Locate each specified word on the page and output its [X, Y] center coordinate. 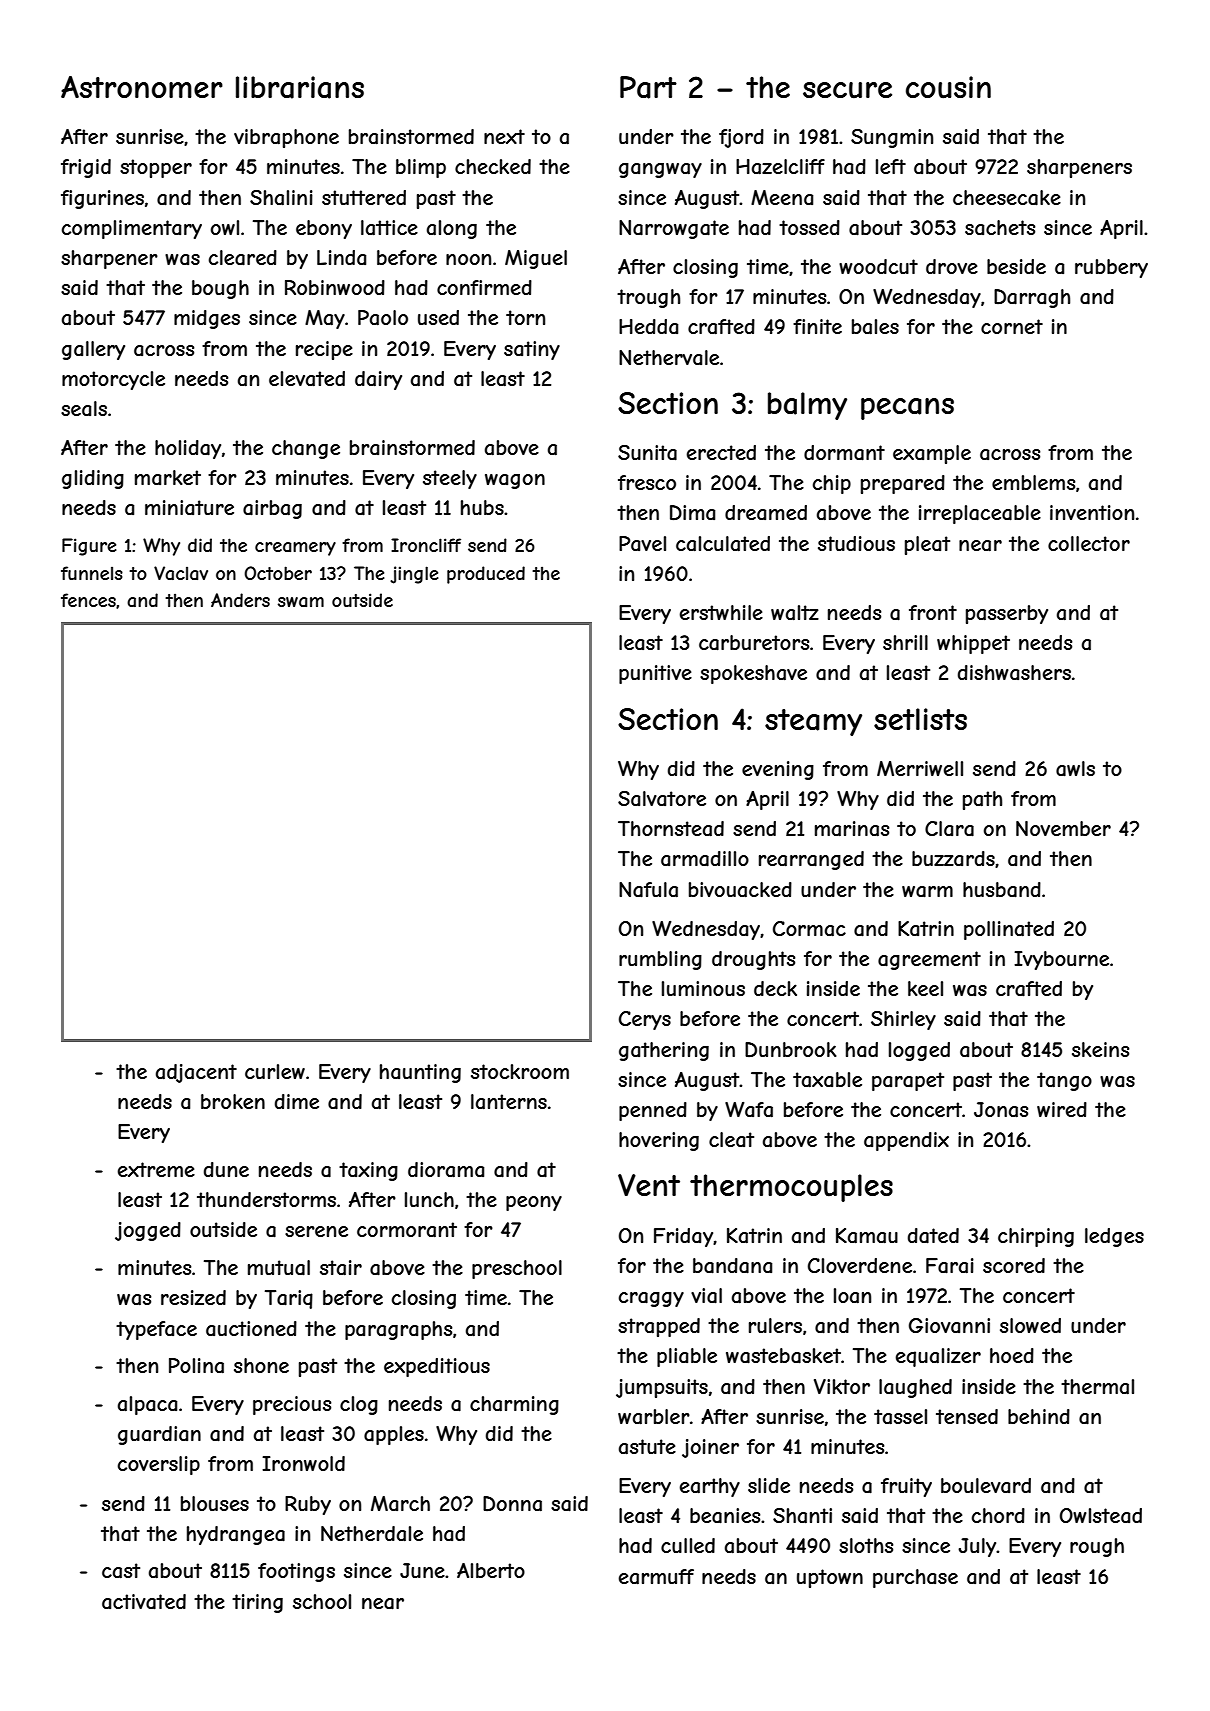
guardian [159, 1435]
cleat [731, 1139]
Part [648, 87]
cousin [948, 87]
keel [925, 988]
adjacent [196, 1073]
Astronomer [142, 87]
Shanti [802, 1516]
